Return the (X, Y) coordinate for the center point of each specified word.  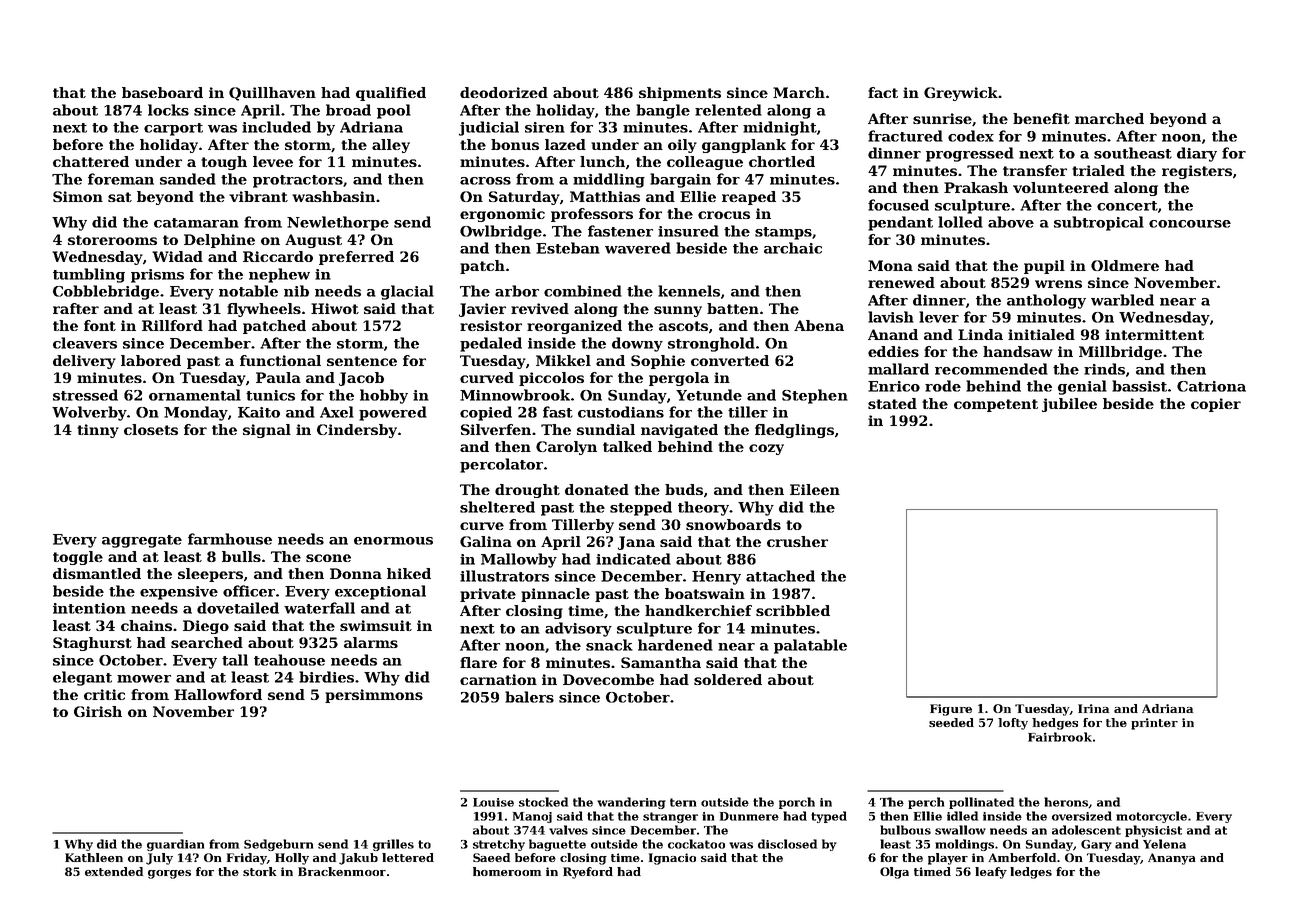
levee (273, 161)
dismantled (97, 573)
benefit (1041, 118)
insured (688, 231)
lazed (565, 144)
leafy (991, 873)
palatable (810, 646)
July (159, 859)
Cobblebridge (106, 292)
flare (478, 662)
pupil (1044, 267)
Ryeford (588, 873)
